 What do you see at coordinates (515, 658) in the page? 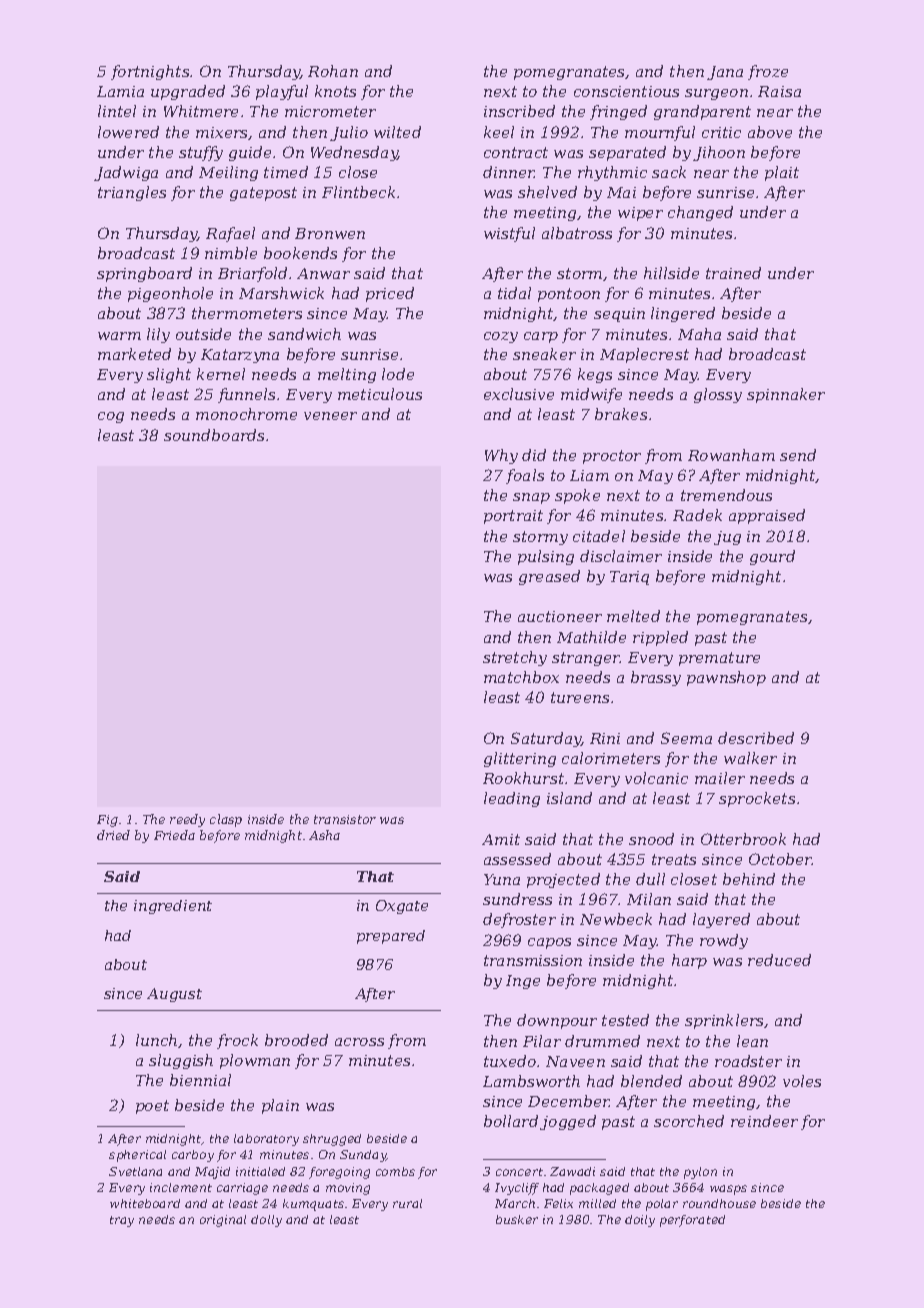
I see `stretchy` at bounding box center [515, 658].
